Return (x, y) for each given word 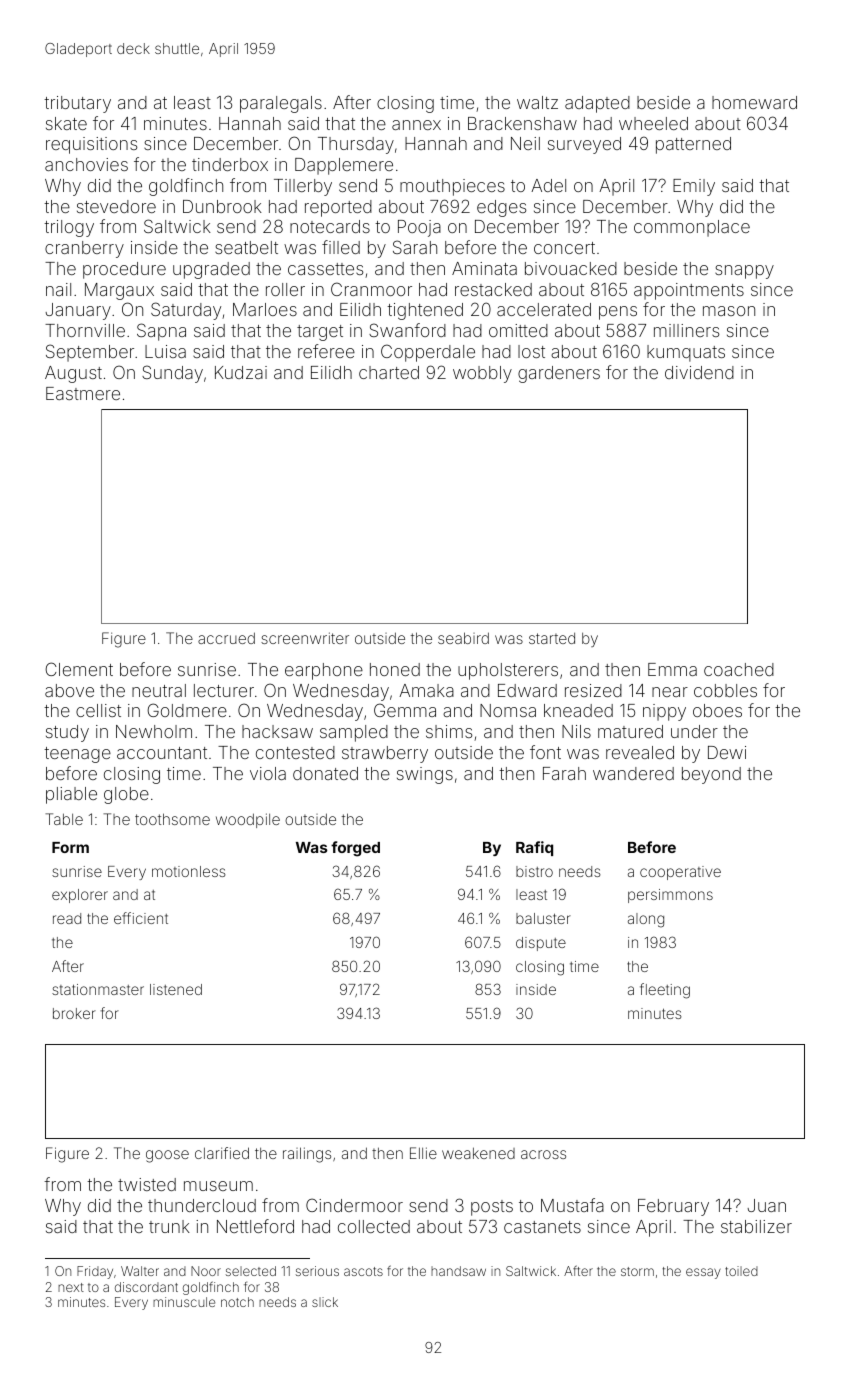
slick (325, 1302)
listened (176, 989)
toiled (741, 1271)
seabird (463, 638)
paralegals (281, 104)
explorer (80, 896)
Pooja (419, 228)
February (673, 1207)
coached (739, 669)
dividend (699, 372)
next (71, 1287)
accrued (226, 638)
